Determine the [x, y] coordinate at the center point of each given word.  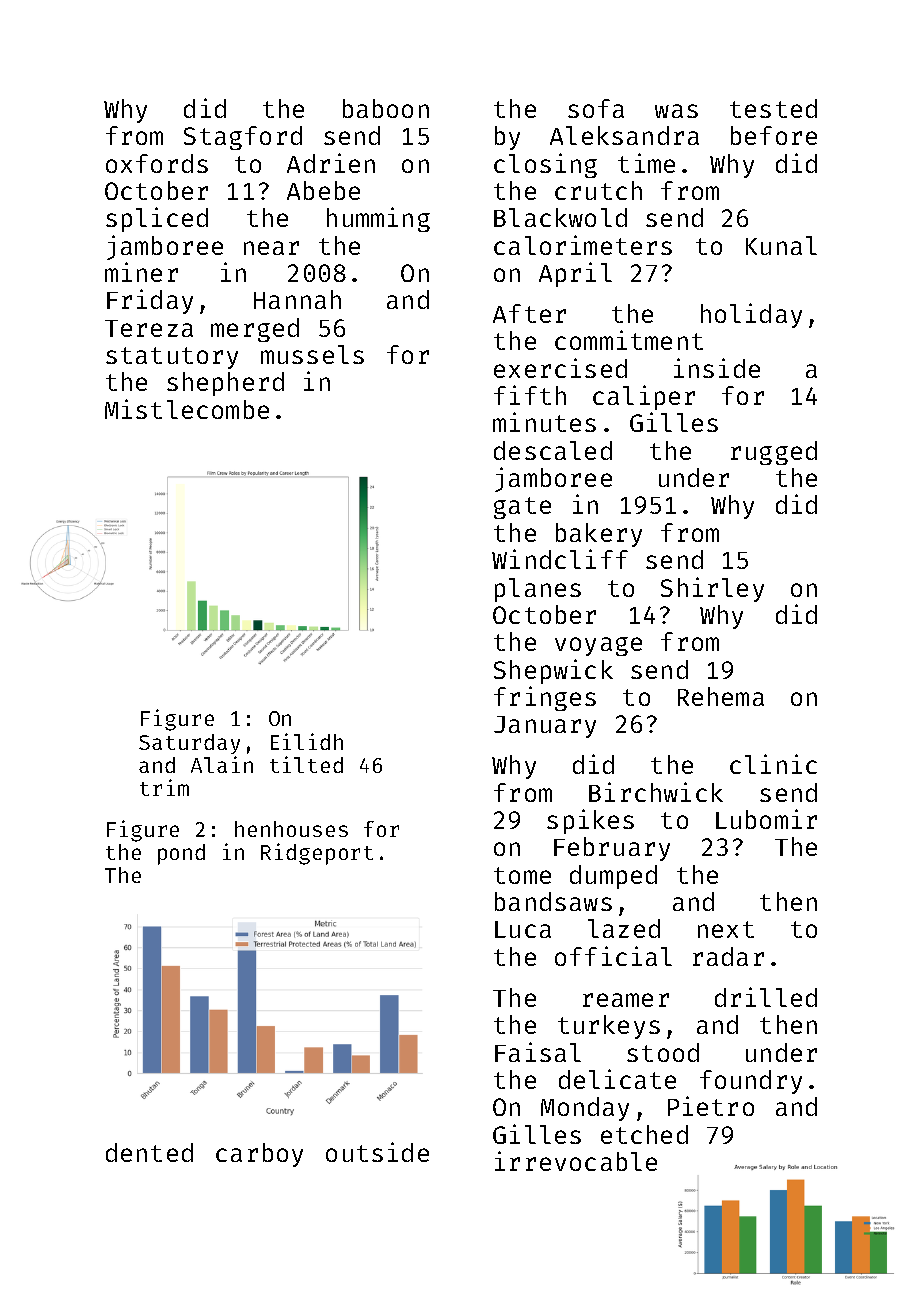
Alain [222, 764]
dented [149, 1152]
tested [773, 108]
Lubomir [766, 819]
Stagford [243, 138]
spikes [590, 821]
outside [377, 1152]
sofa [596, 108]
